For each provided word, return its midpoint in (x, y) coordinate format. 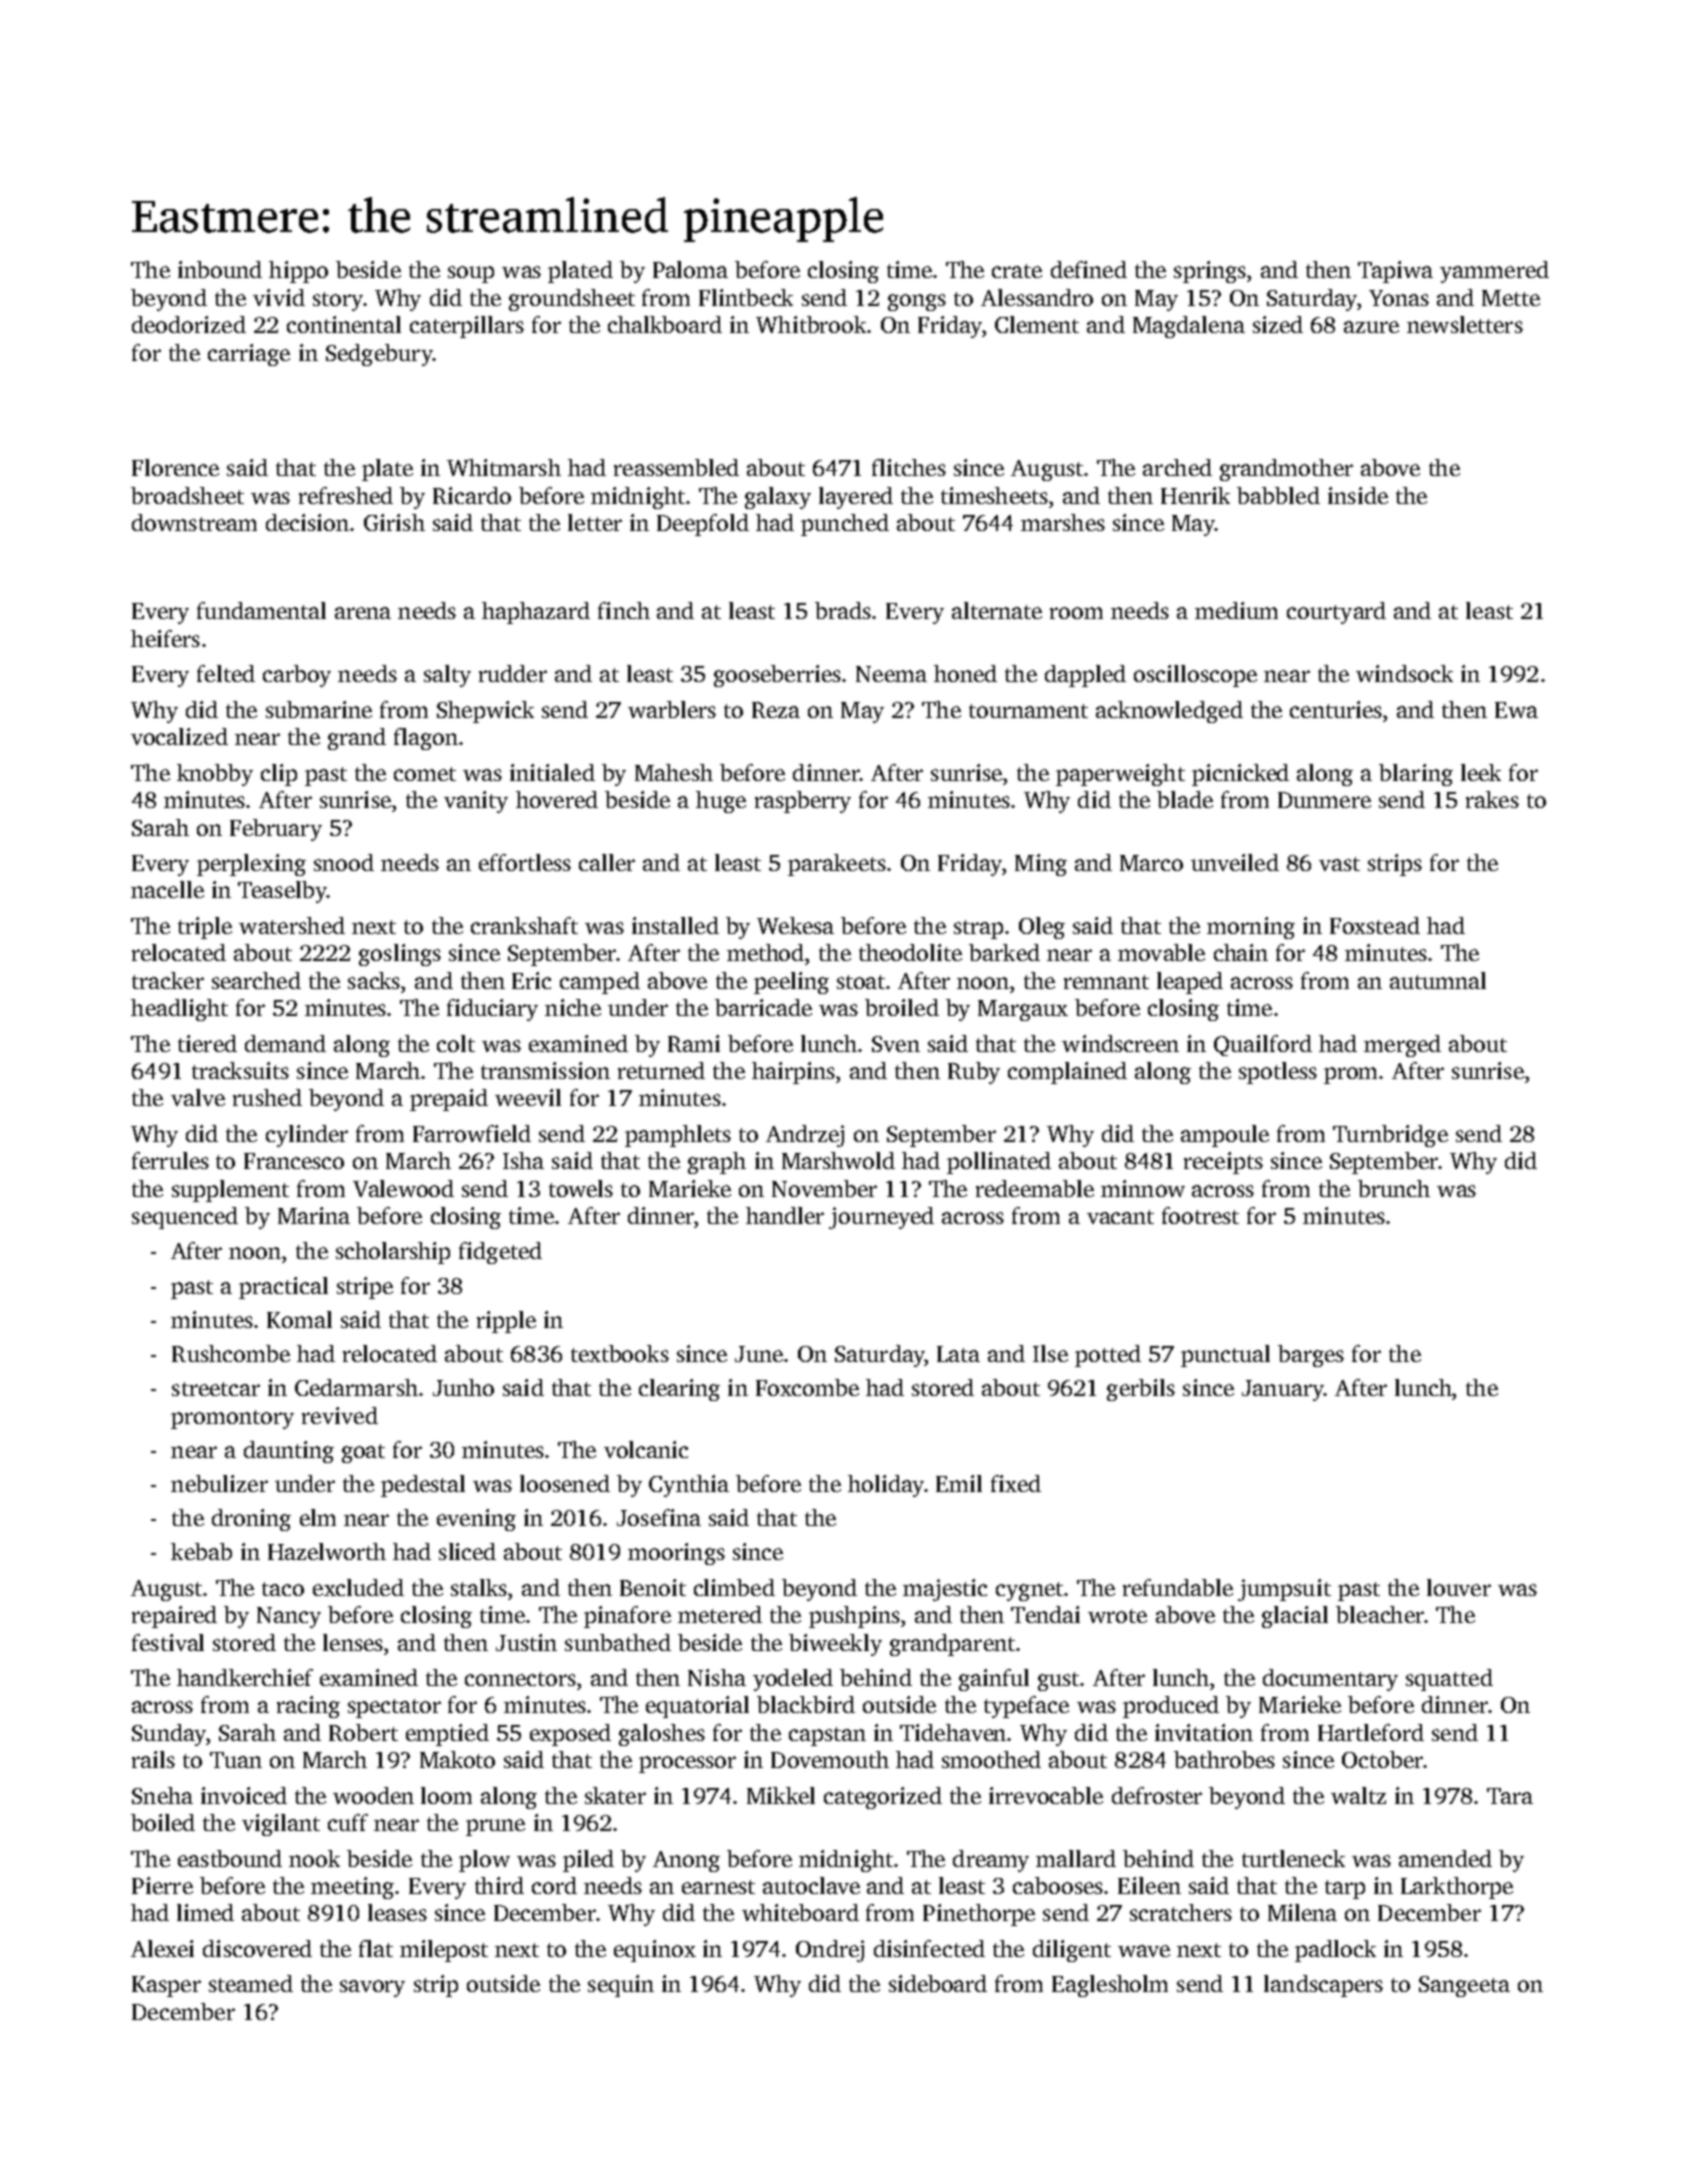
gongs (917, 302)
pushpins (854, 1617)
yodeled (793, 1680)
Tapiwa (1395, 272)
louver (1459, 1587)
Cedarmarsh (356, 1387)
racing (308, 1707)
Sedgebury (379, 355)
